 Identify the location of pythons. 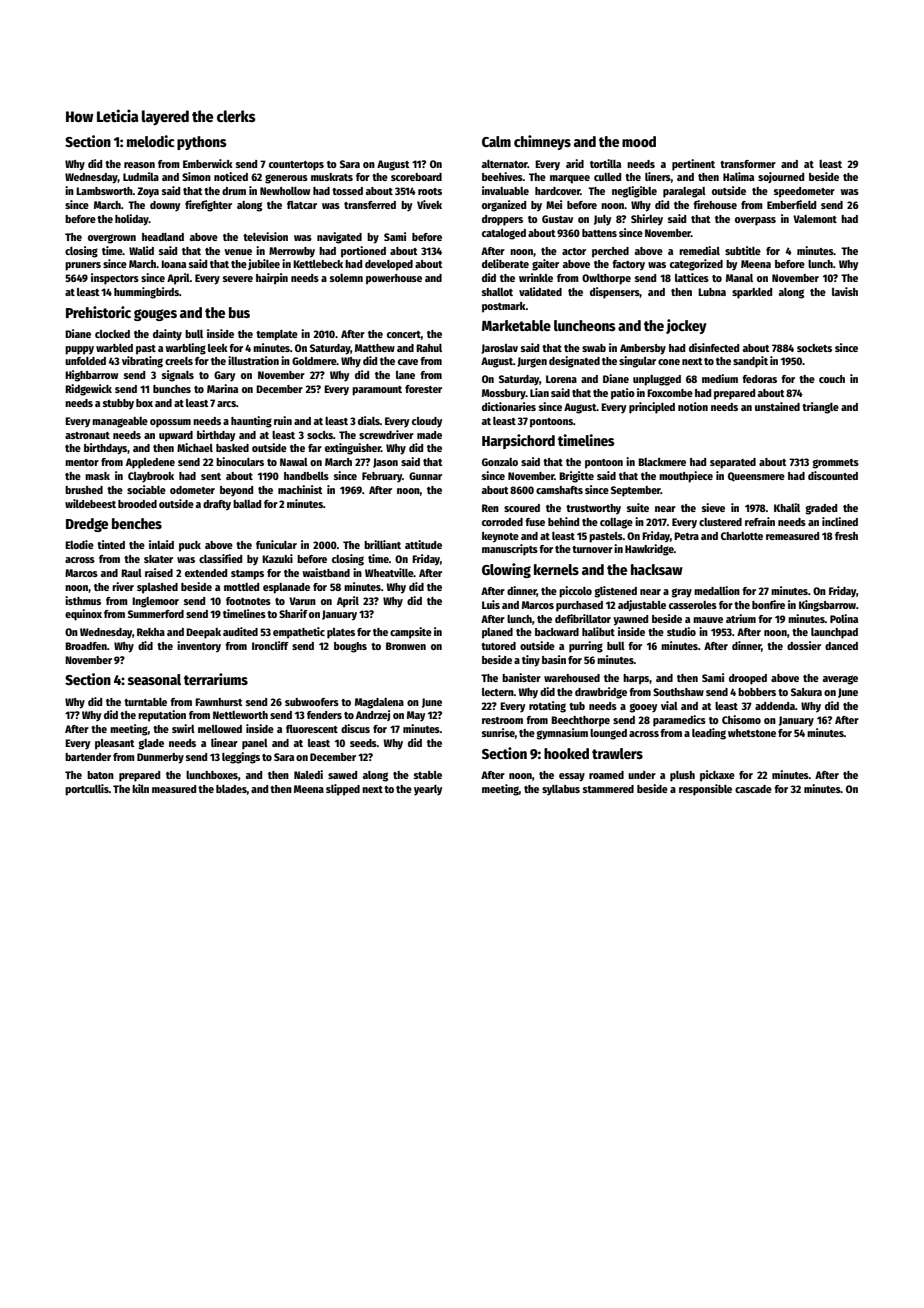
(202, 143).
